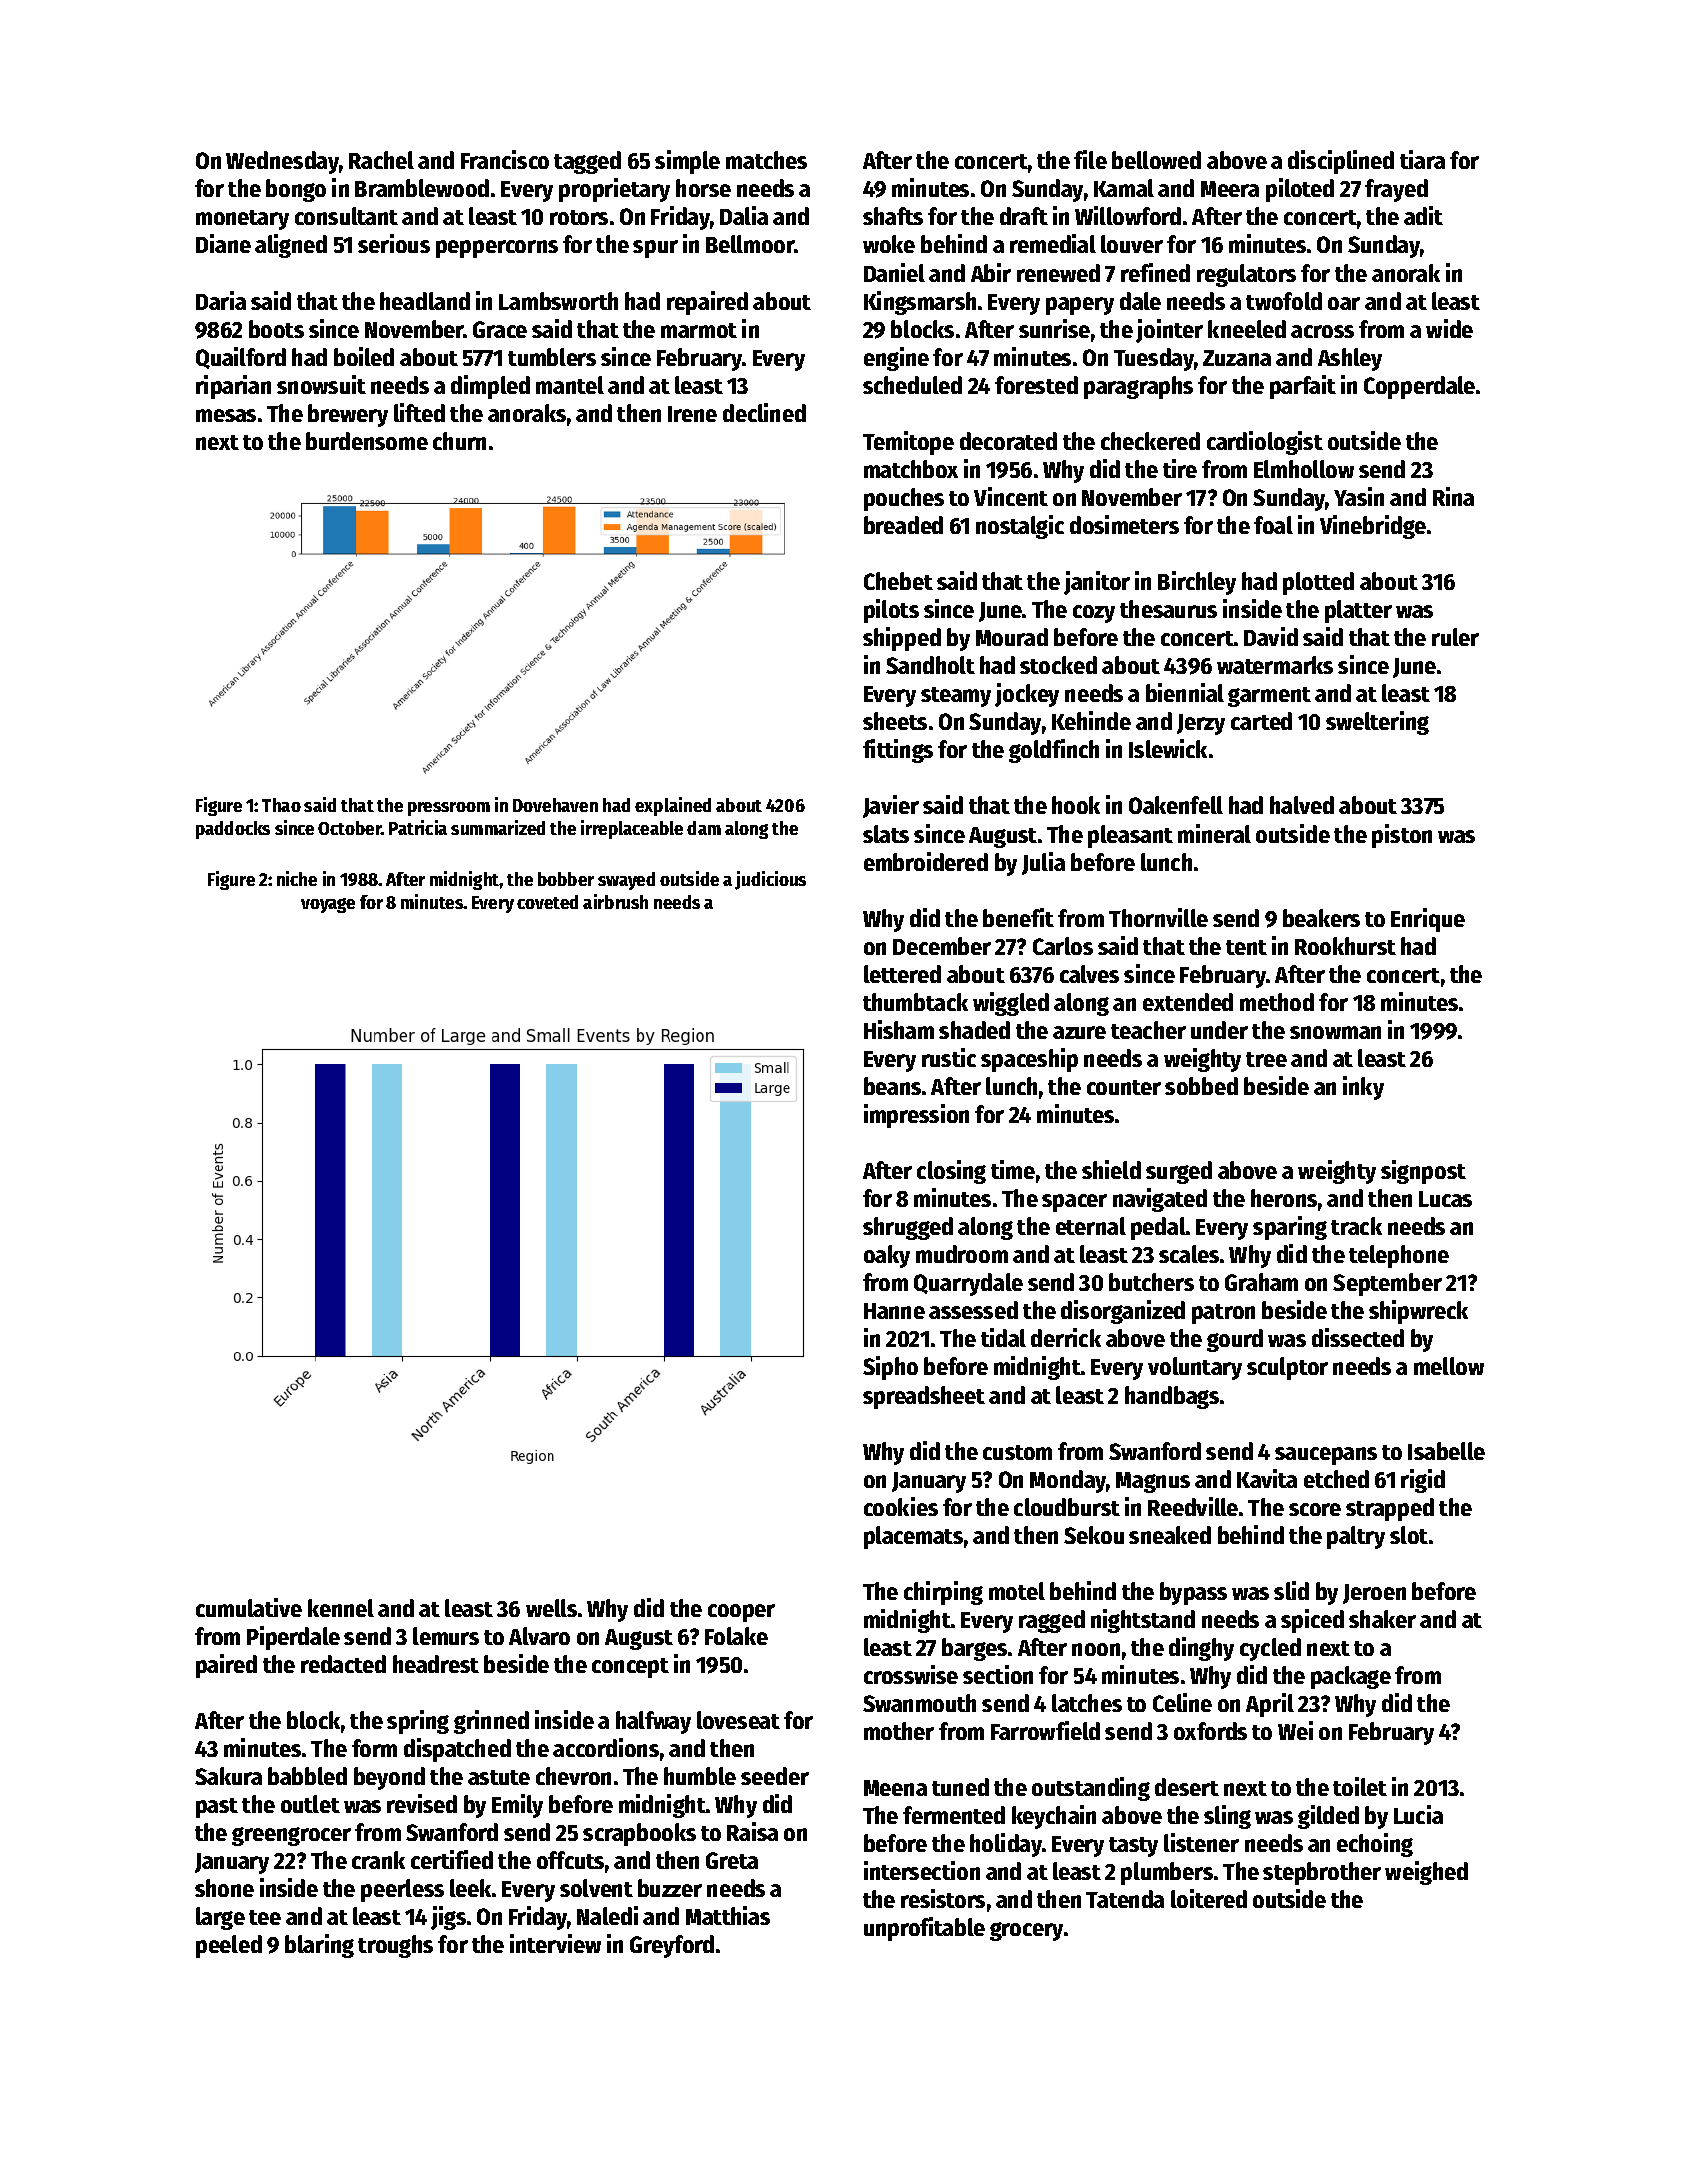 Image resolution: width=1683 pixels, height=2178 pixels. What do you see at coordinates (887, 1256) in the screenshot?
I see `oaky` at bounding box center [887, 1256].
